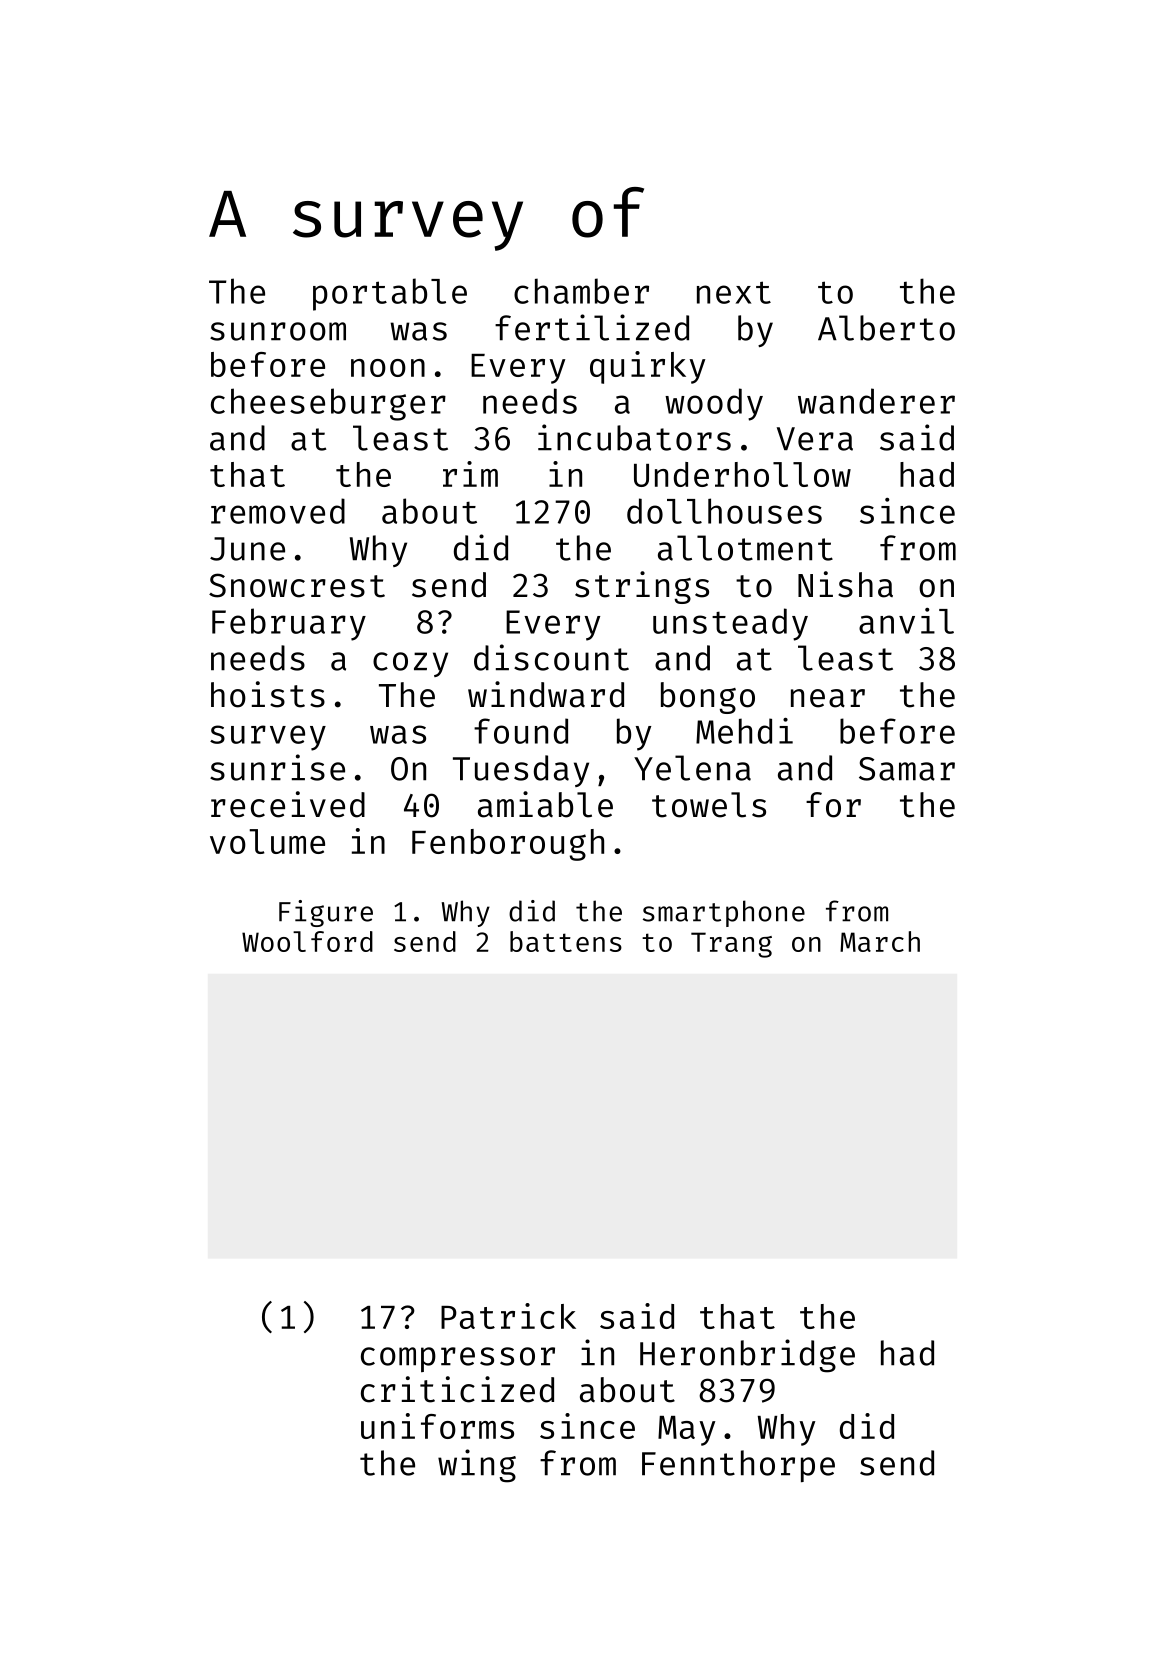  What do you see at coordinates (278, 331) in the document?
I see `sunroom` at bounding box center [278, 331].
